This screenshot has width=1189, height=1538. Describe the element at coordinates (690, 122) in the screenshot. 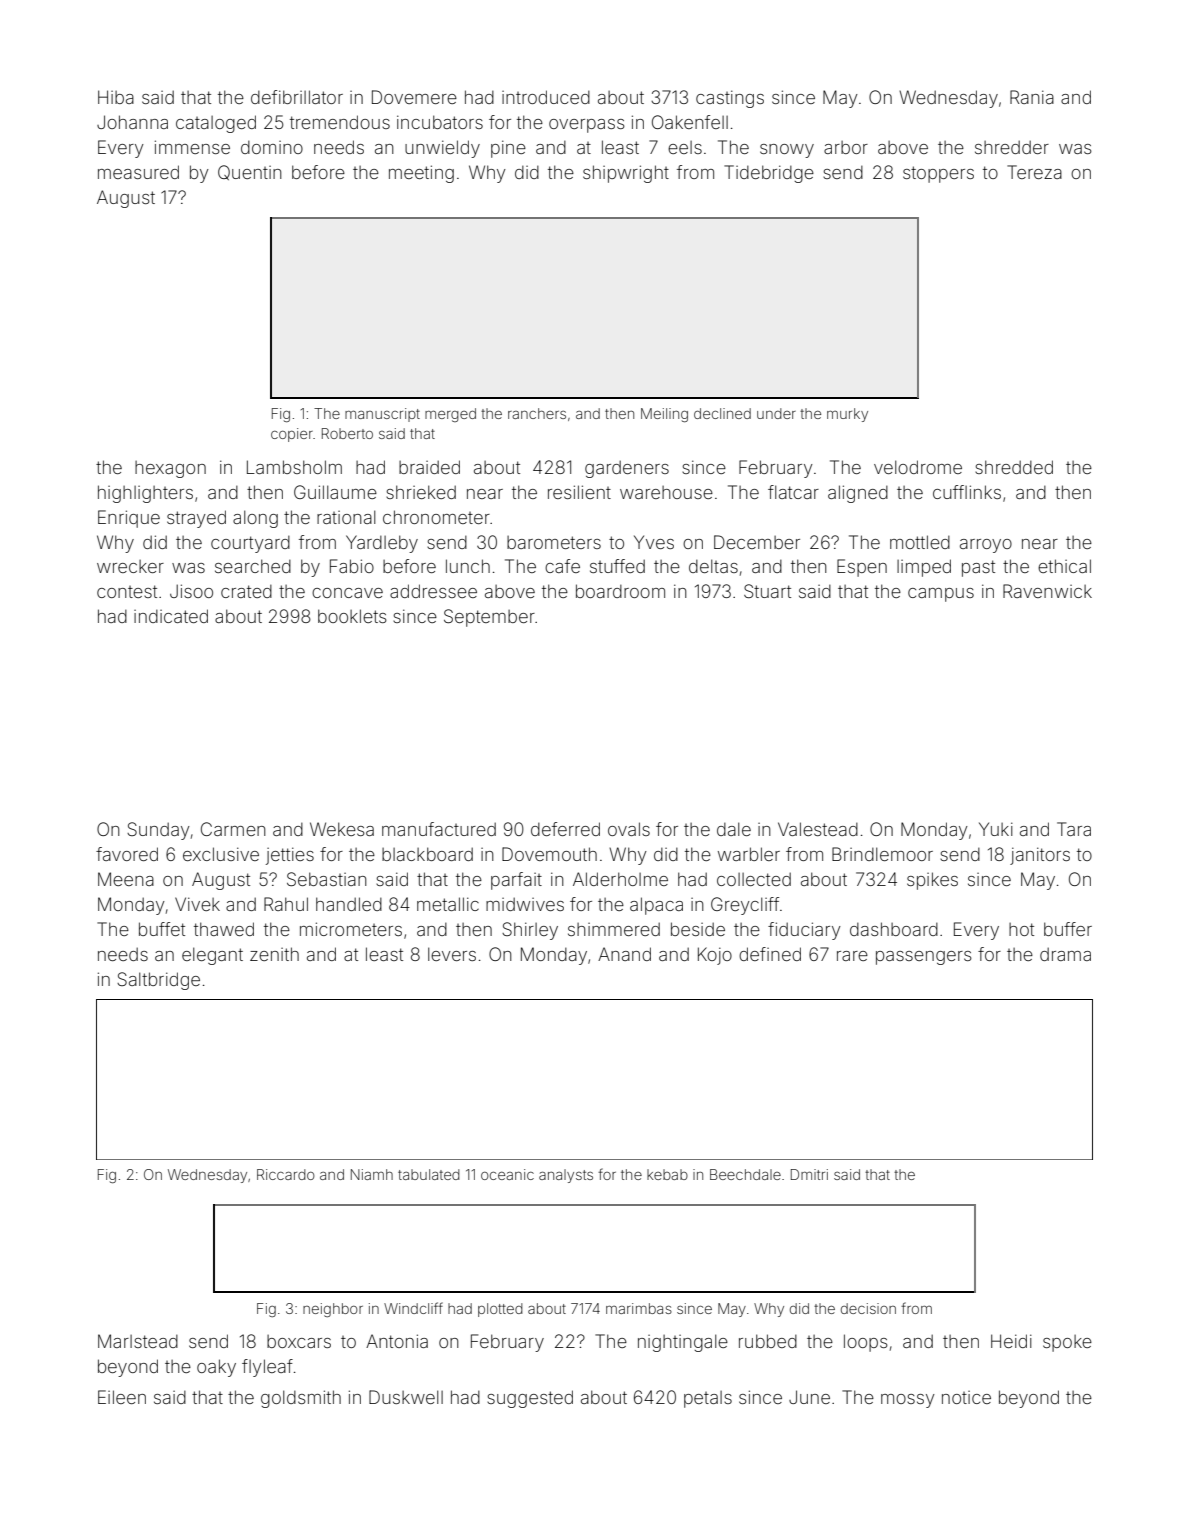

I see `Oakenfell` at that location.
